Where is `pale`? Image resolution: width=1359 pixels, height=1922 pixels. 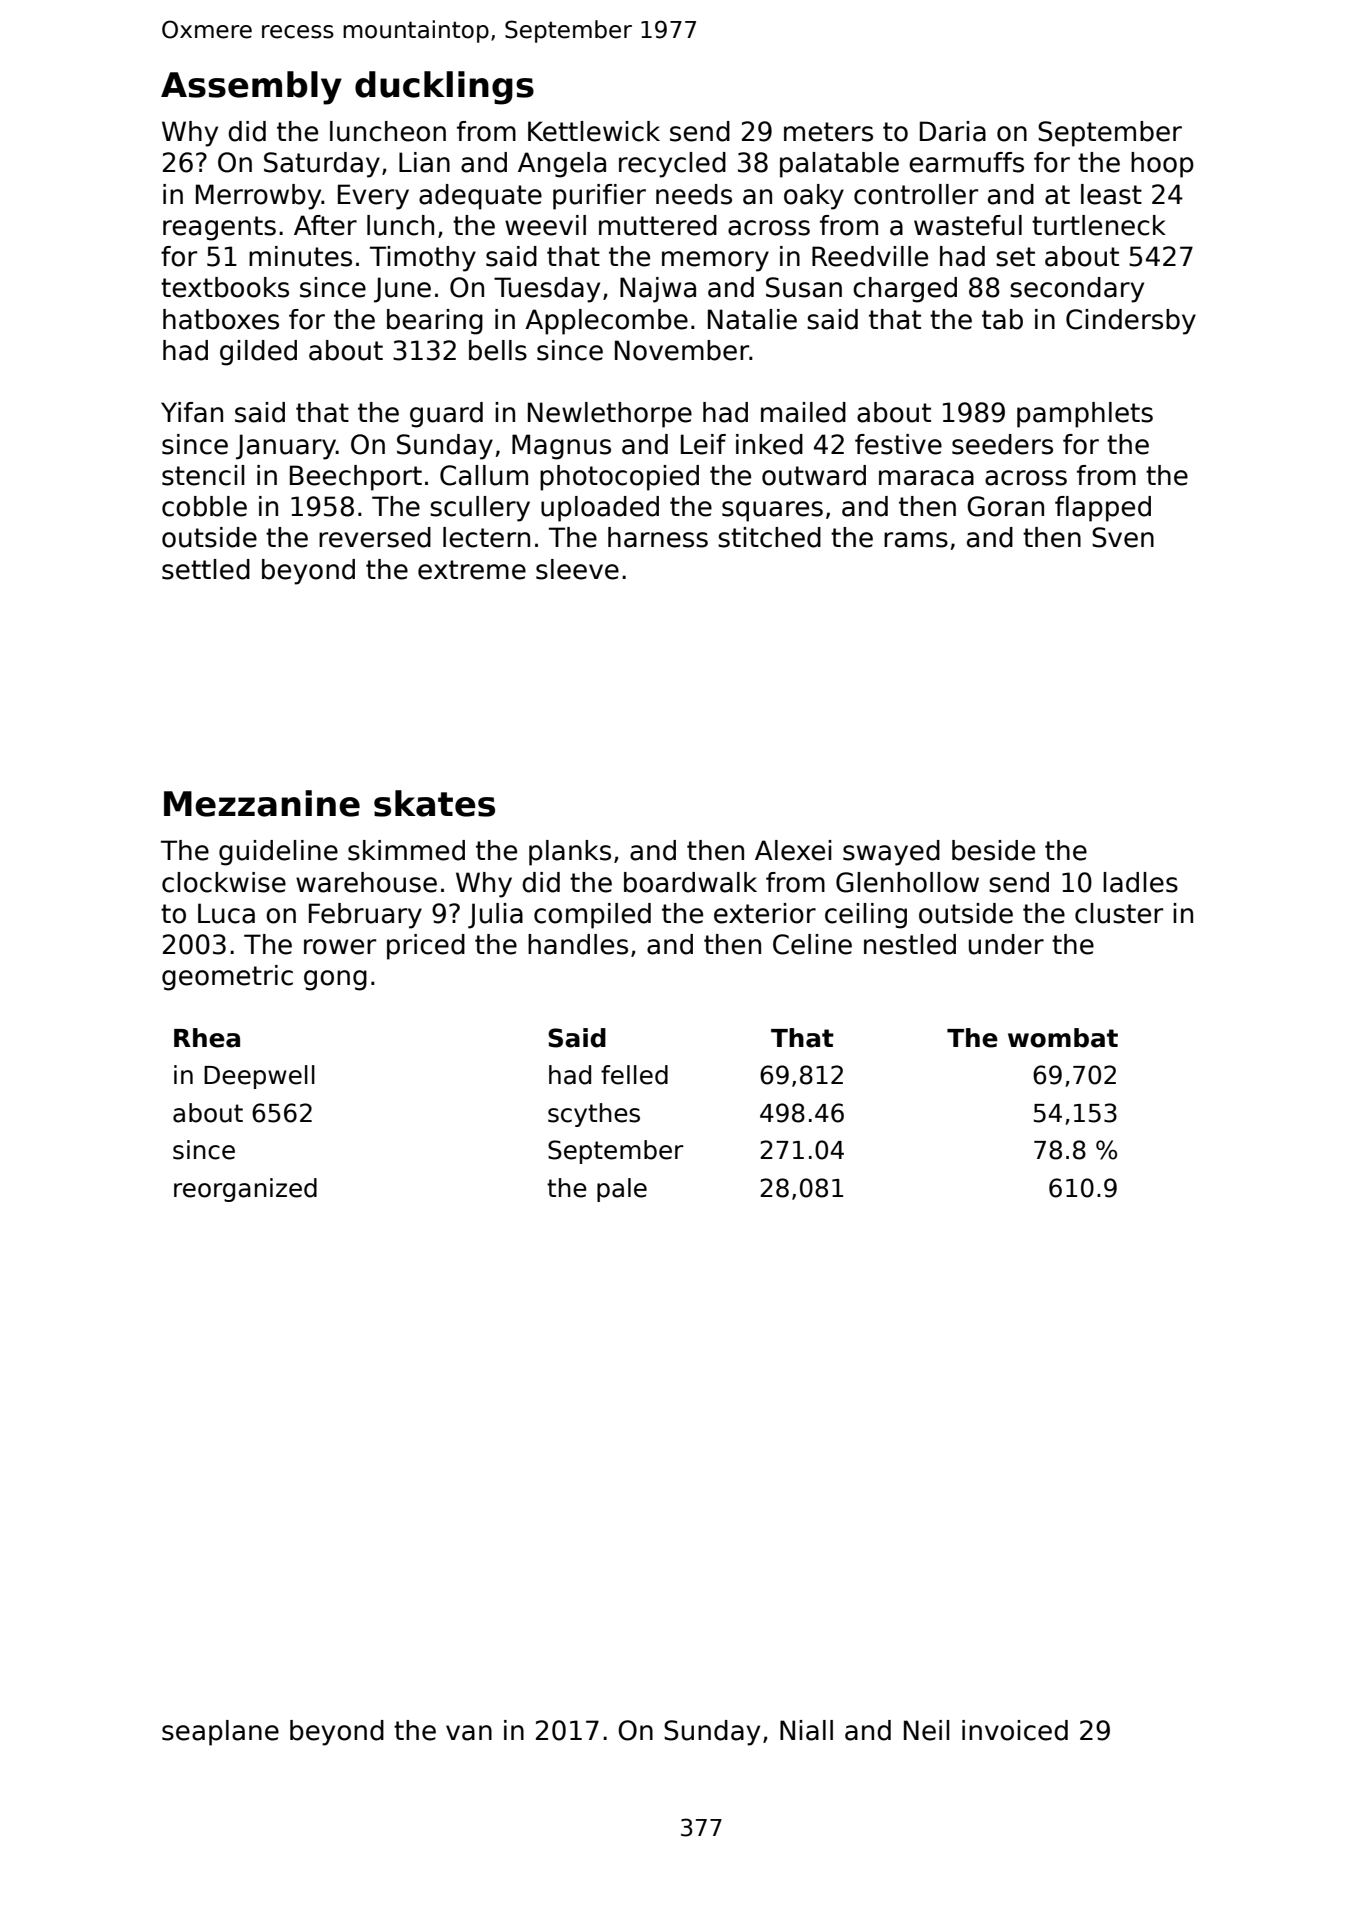 pale is located at coordinates (622, 1190).
